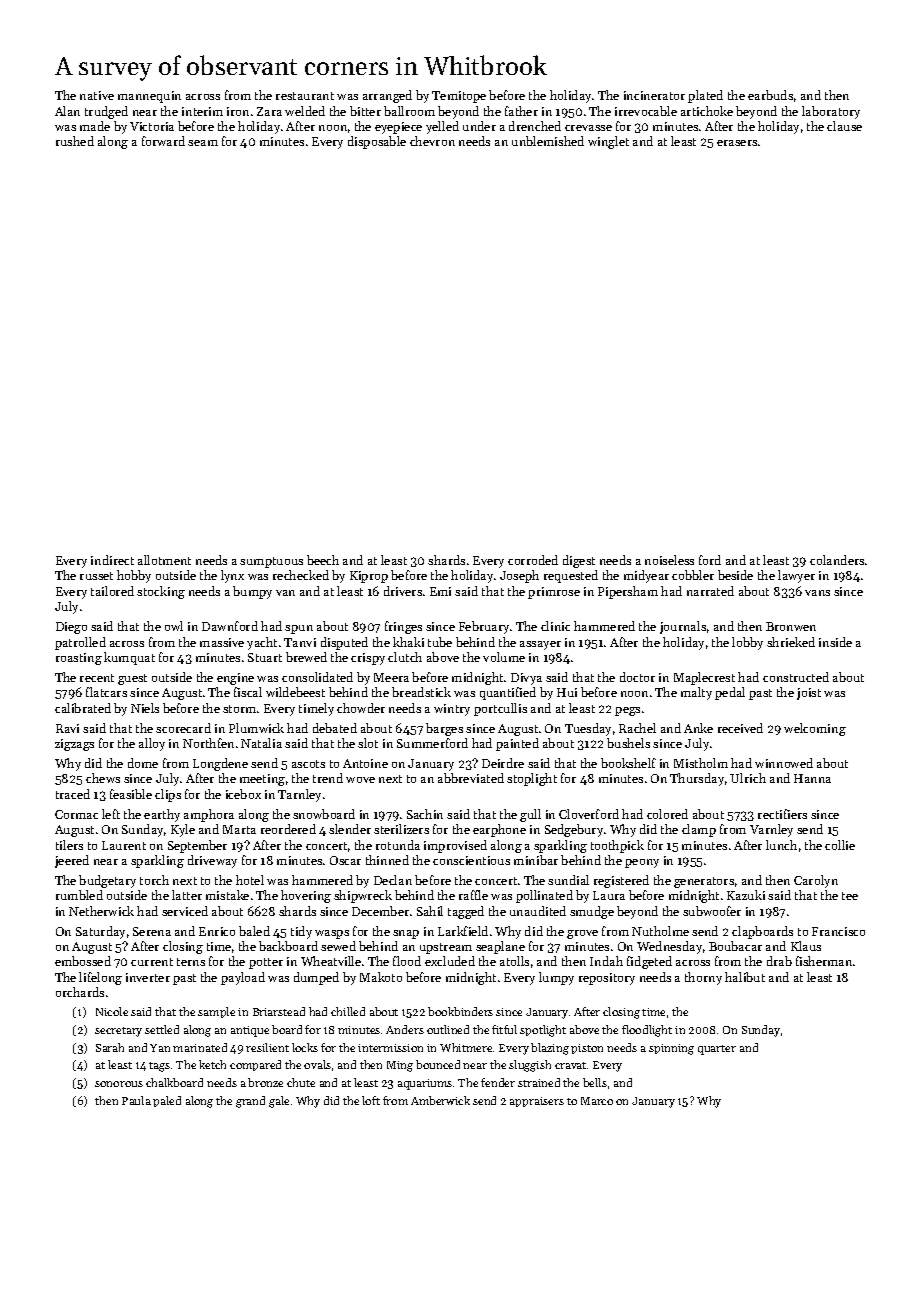 This screenshot has width=924, height=1308. What do you see at coordinates (484, 627) in the screenshot?
I see `February` at bounding box center [484, 627].
